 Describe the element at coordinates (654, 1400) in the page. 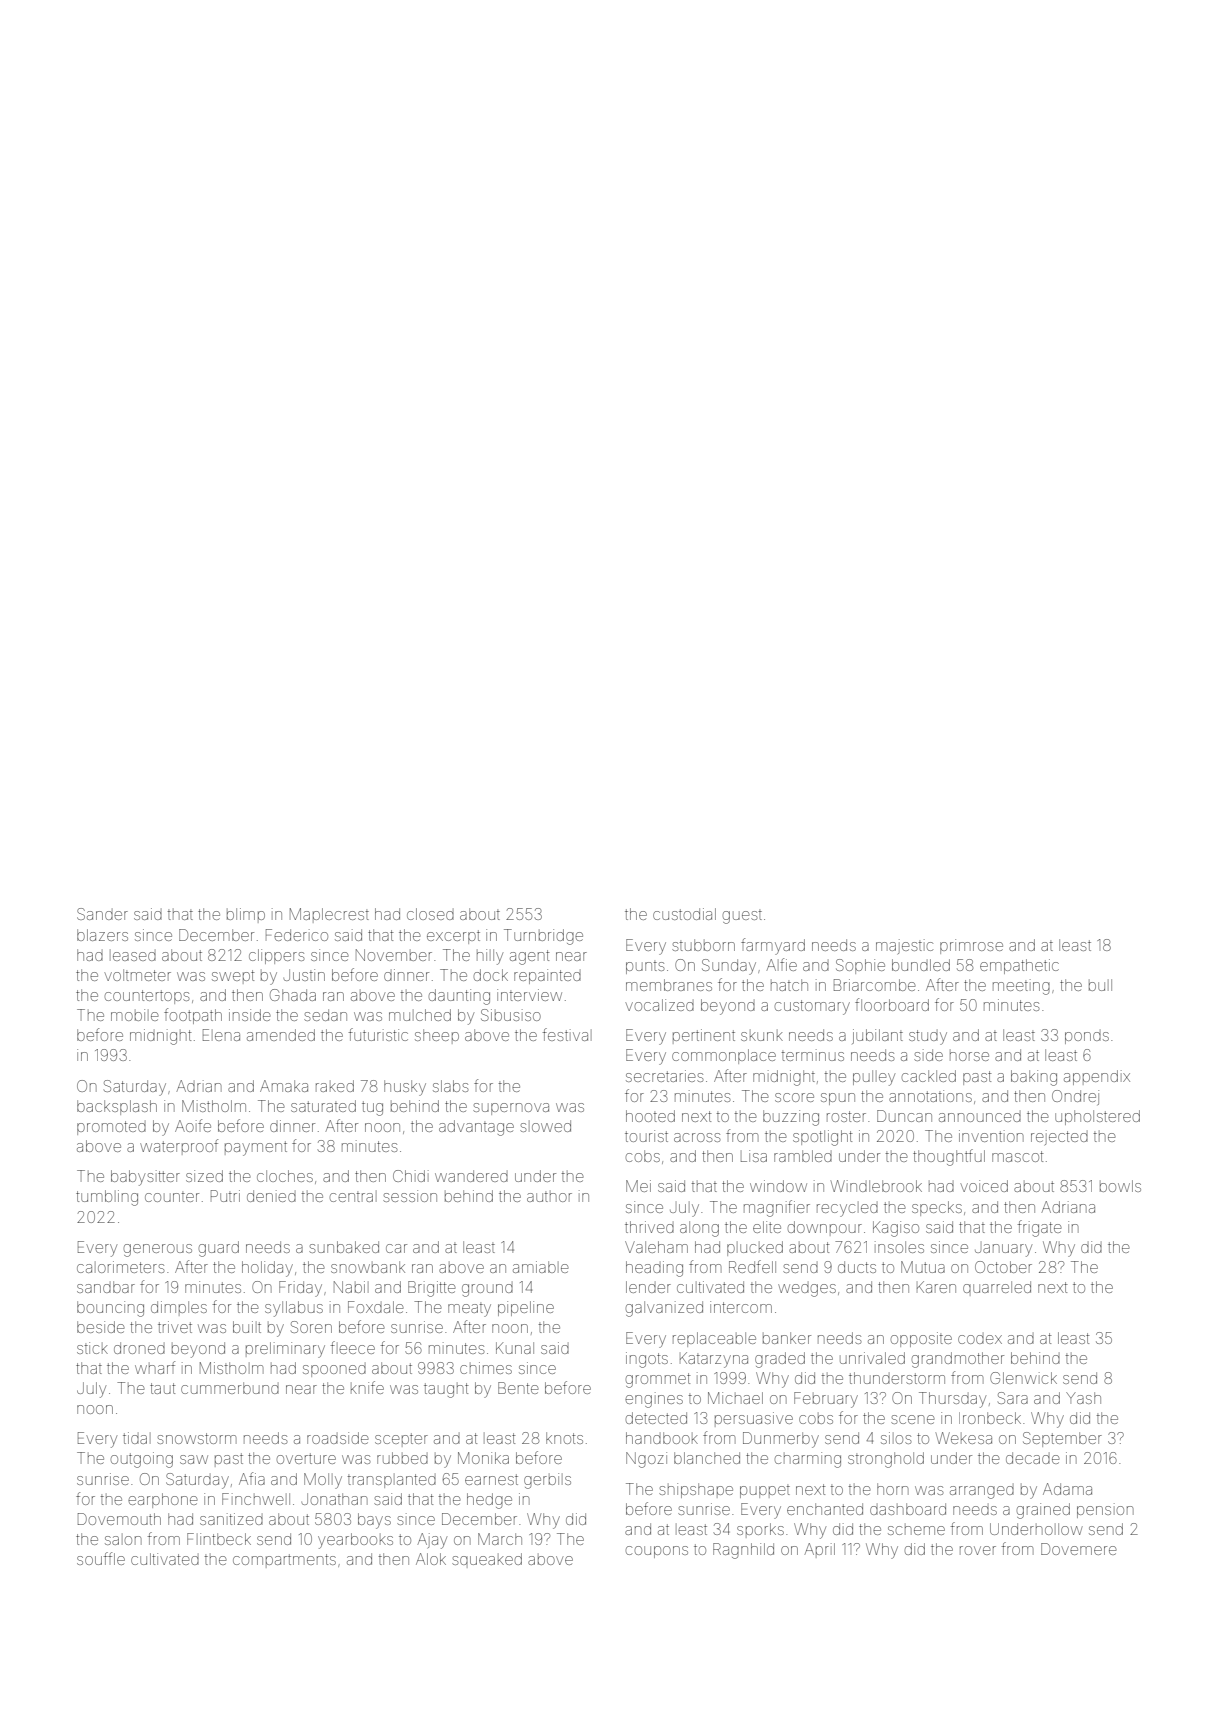

I see `engines` at that location.
